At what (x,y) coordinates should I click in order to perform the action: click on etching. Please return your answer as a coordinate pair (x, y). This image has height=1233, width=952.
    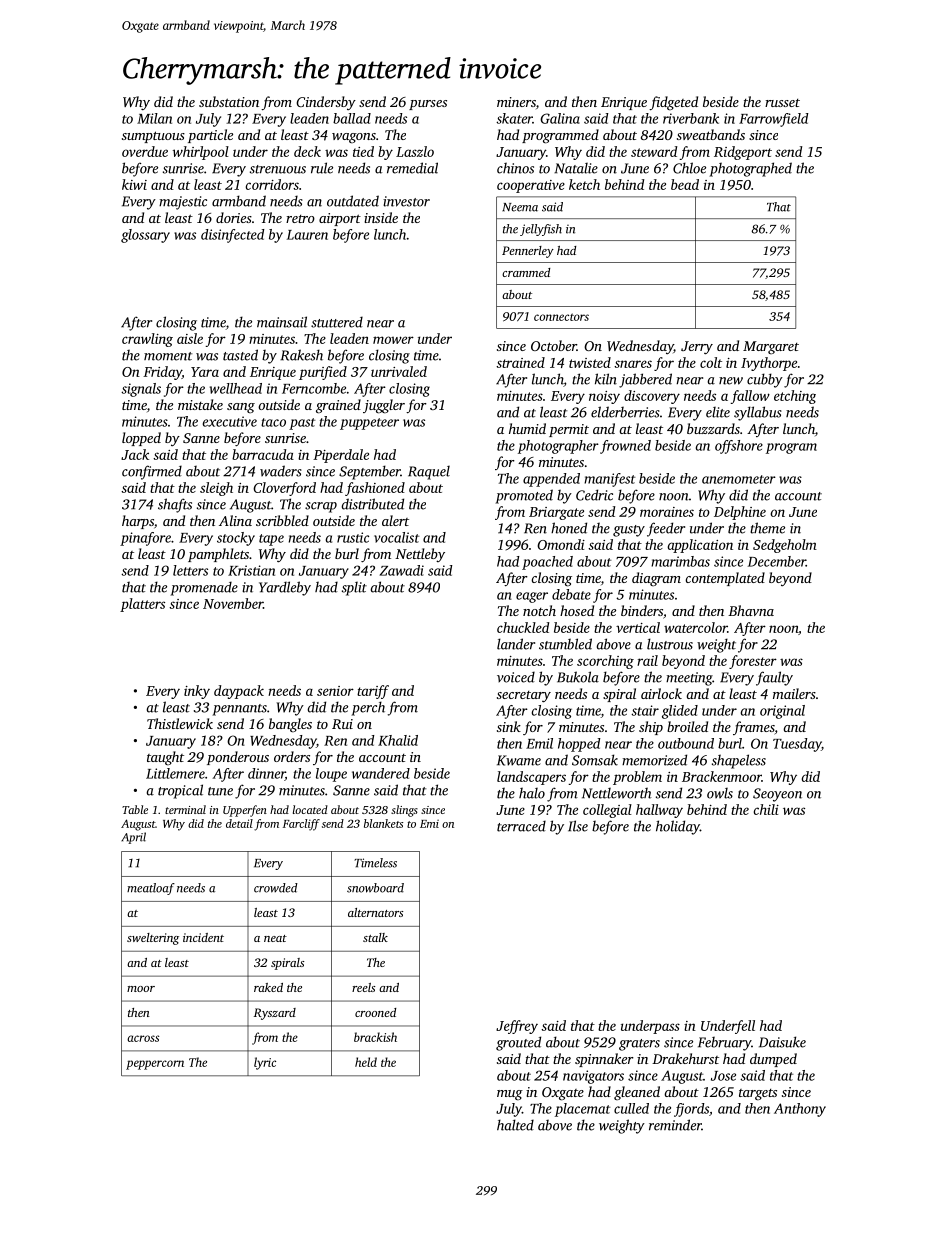
    Looking at the image, I should click on (795, 397).
